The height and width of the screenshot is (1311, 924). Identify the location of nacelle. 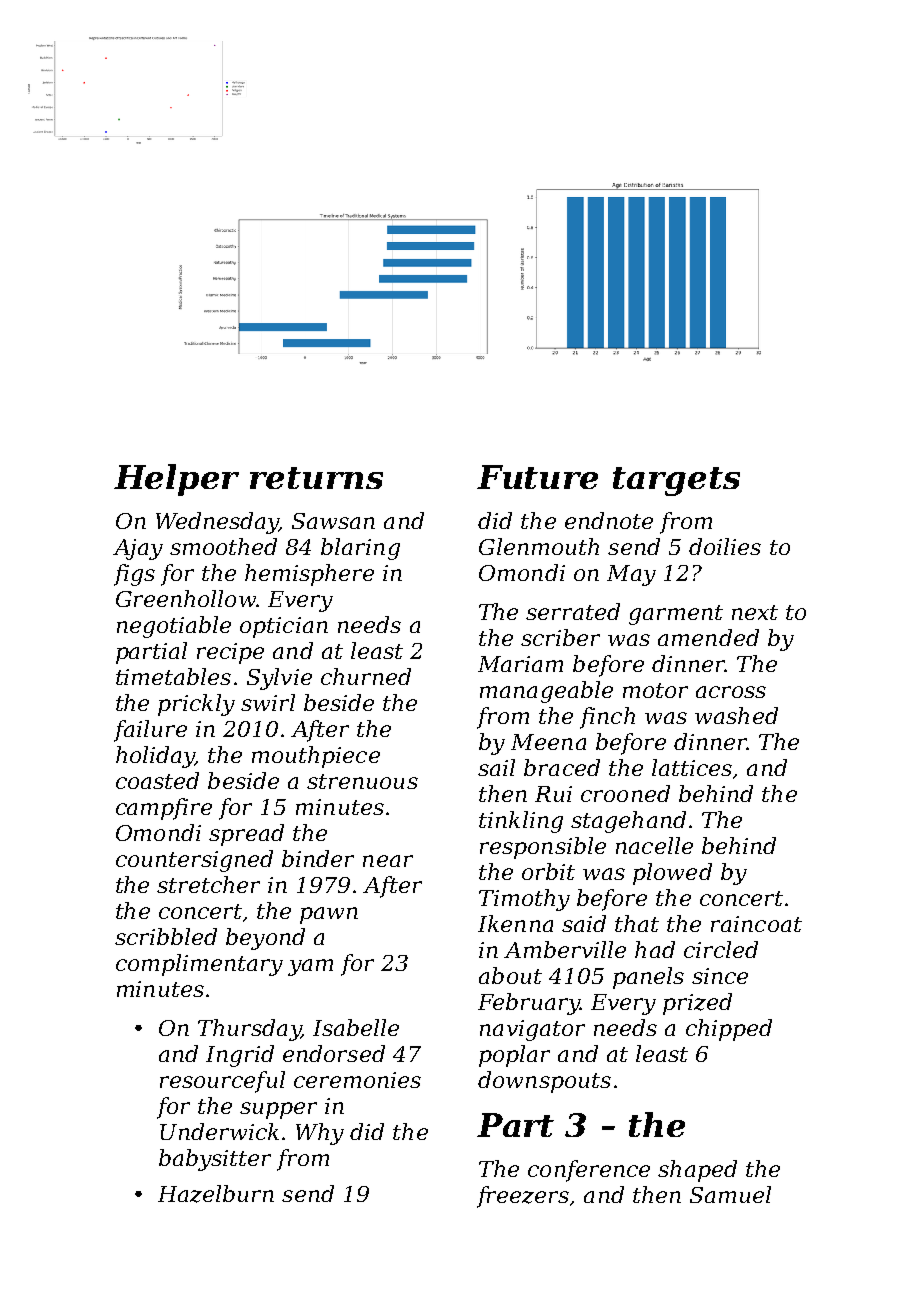
(654, 845).
